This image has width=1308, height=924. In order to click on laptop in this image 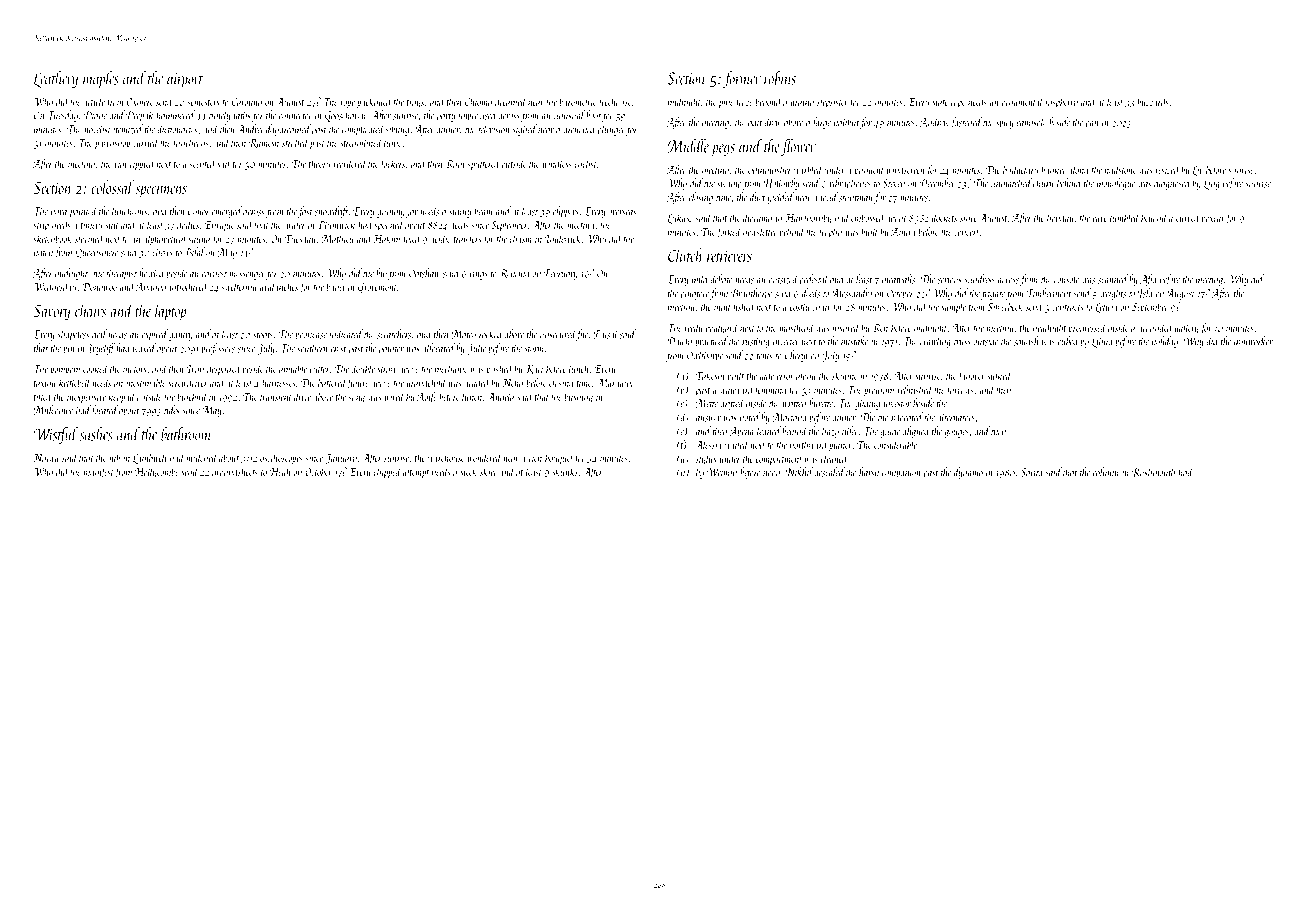, I will do `click(170, 312)`.
